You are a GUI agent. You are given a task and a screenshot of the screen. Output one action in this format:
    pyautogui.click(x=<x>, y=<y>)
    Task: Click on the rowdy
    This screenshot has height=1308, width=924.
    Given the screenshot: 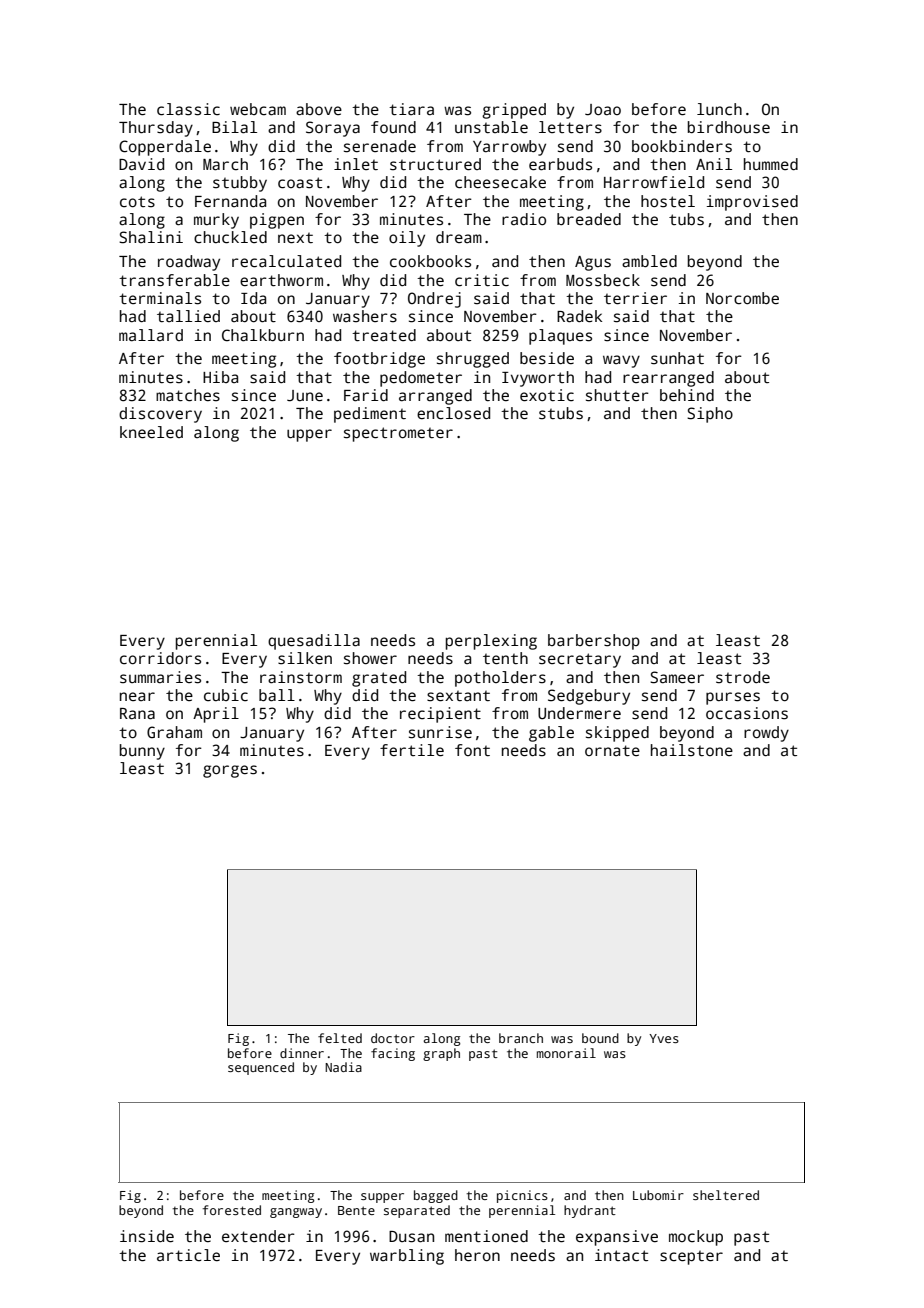 What is the action you would take?
    pyautogui.click(x=766, y=734)
